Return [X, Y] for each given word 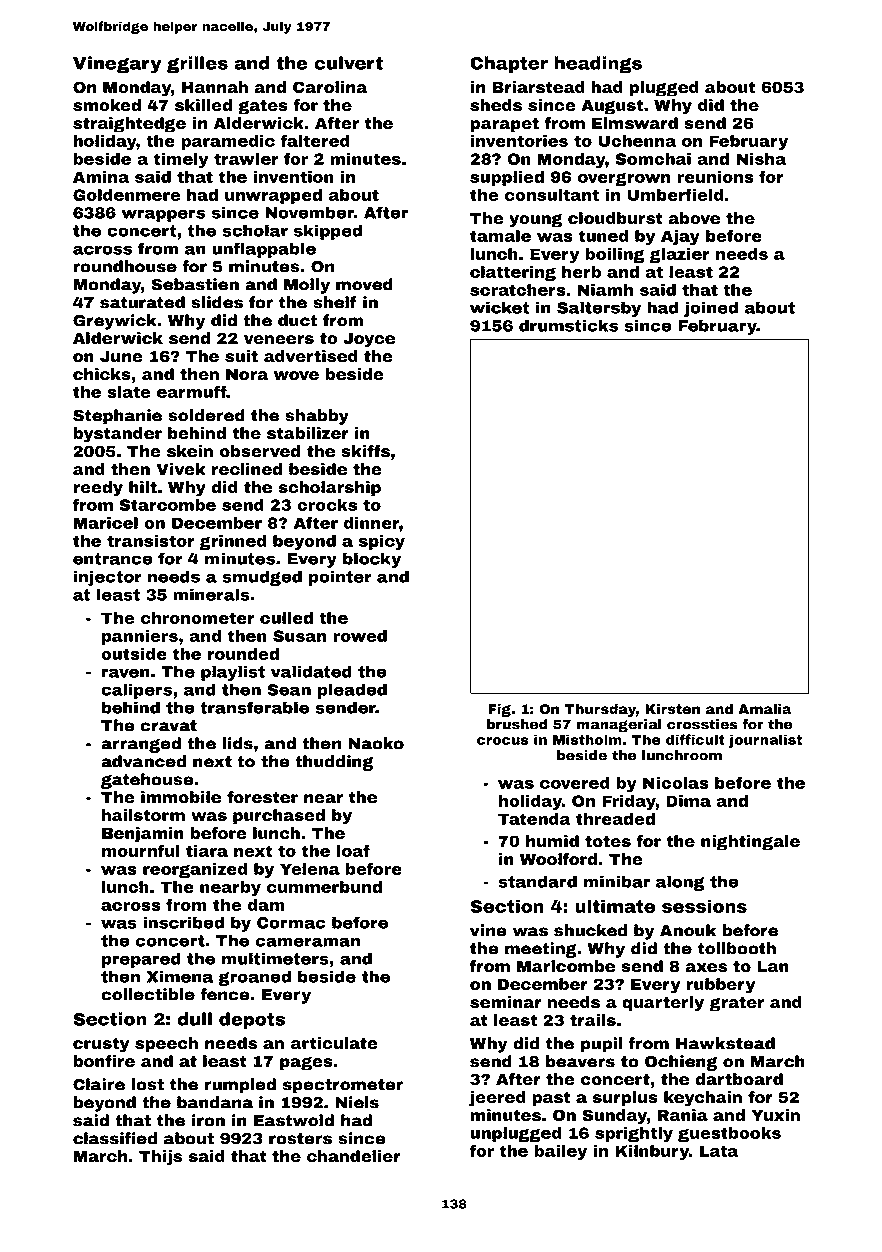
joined [711, 309]
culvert [348, 63]
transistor [151, 541]
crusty [101, 1045]
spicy [382, 542]
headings [598, 65]
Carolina [330, 87]
